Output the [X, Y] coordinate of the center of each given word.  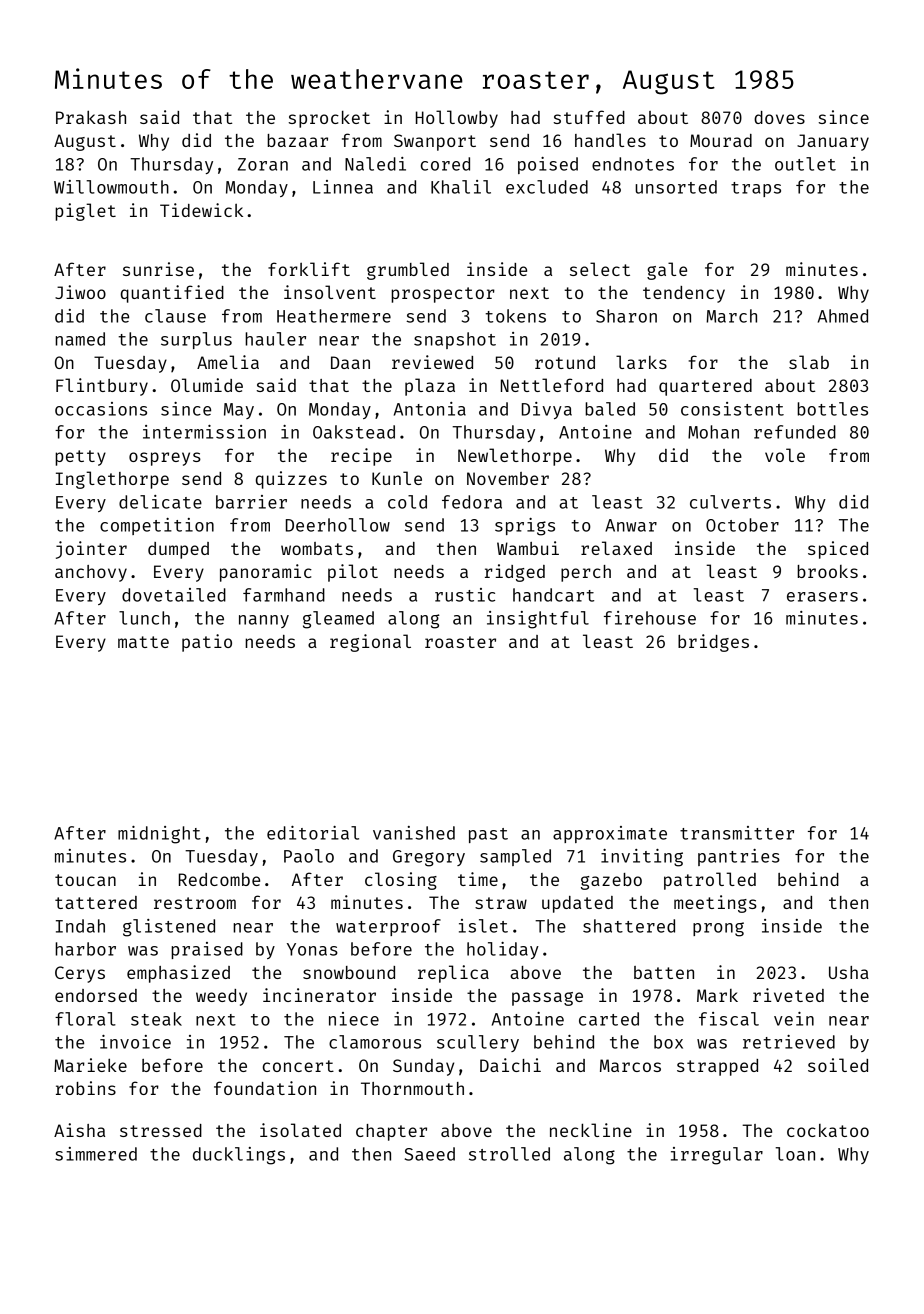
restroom [195, 903]
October [742, 525]
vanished [414, 833]
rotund [565, 362]
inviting [642, 858]
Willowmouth [111, 187]
